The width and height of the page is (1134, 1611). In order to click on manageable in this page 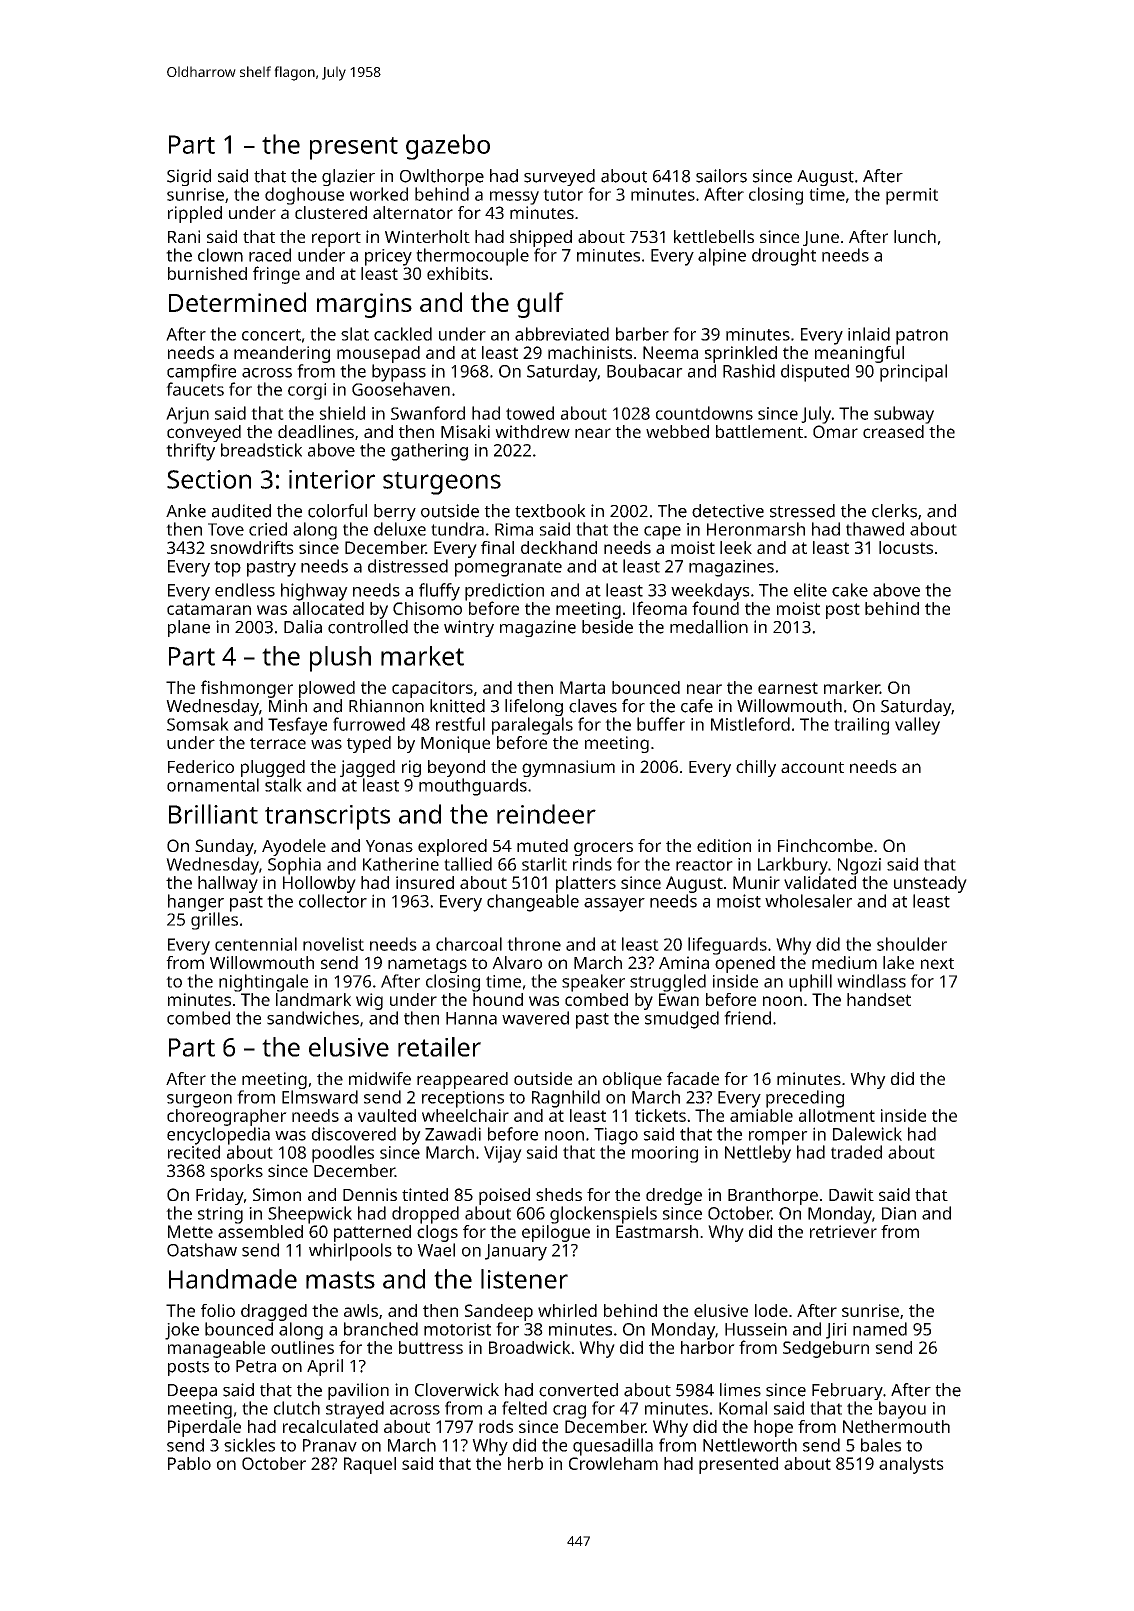, I will do `click(216, 1349)`.
